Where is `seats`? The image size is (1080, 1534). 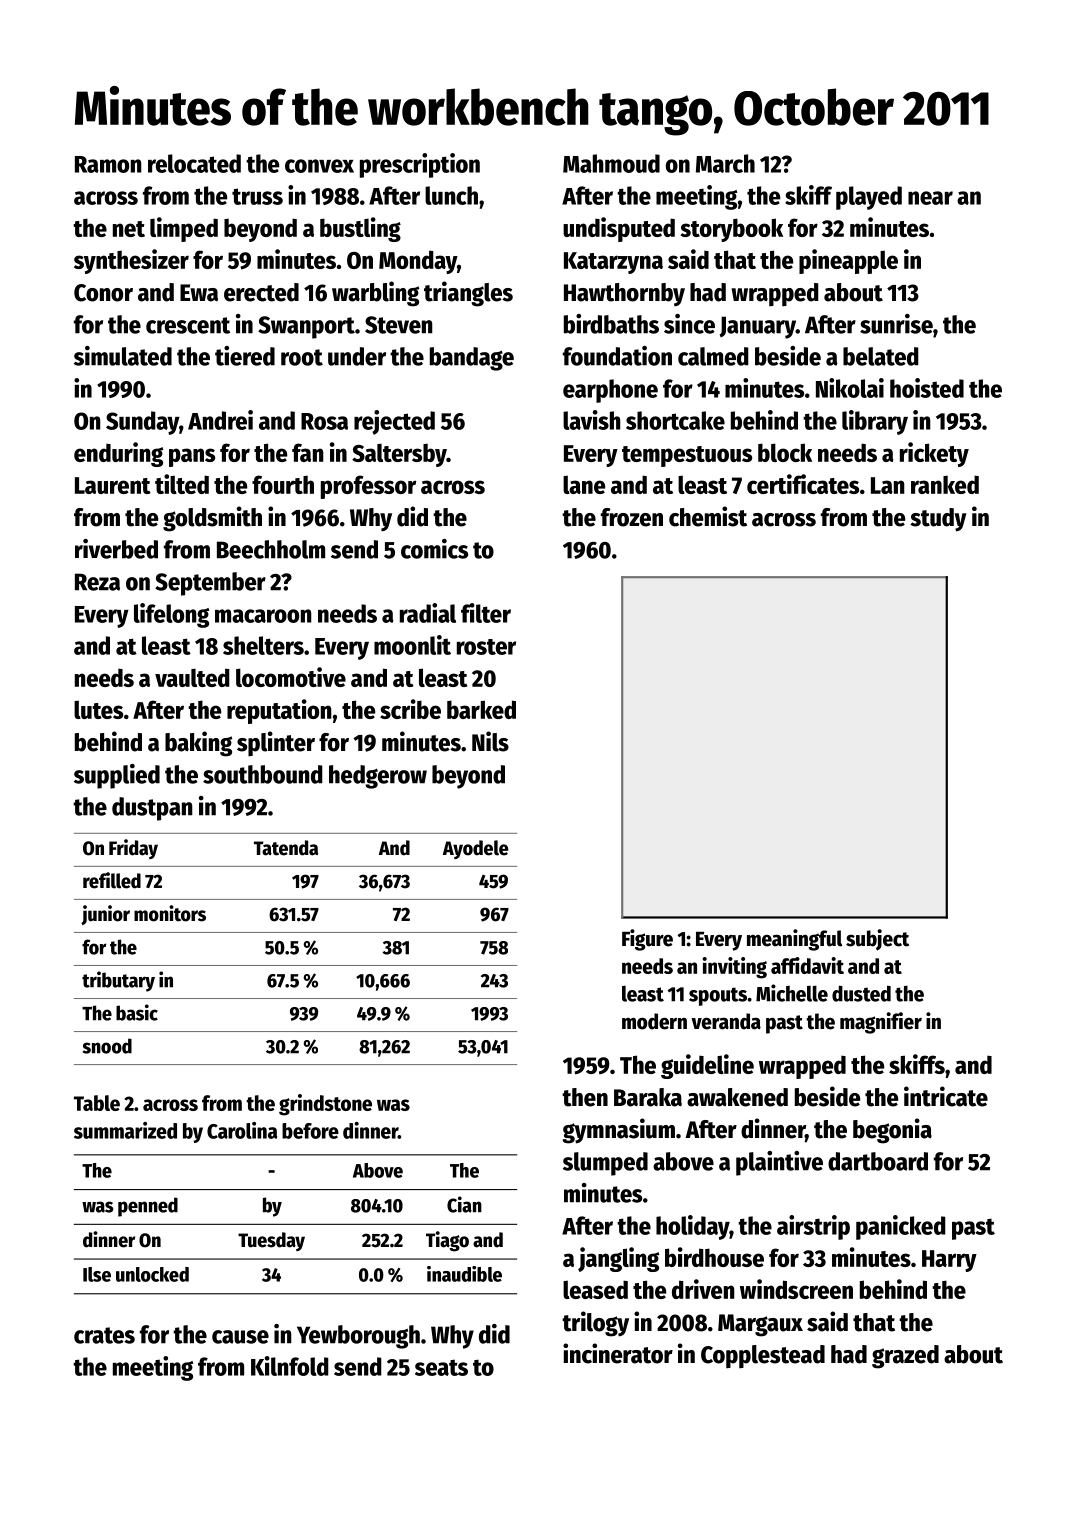 seats is located at coordinates (441, 1367).
